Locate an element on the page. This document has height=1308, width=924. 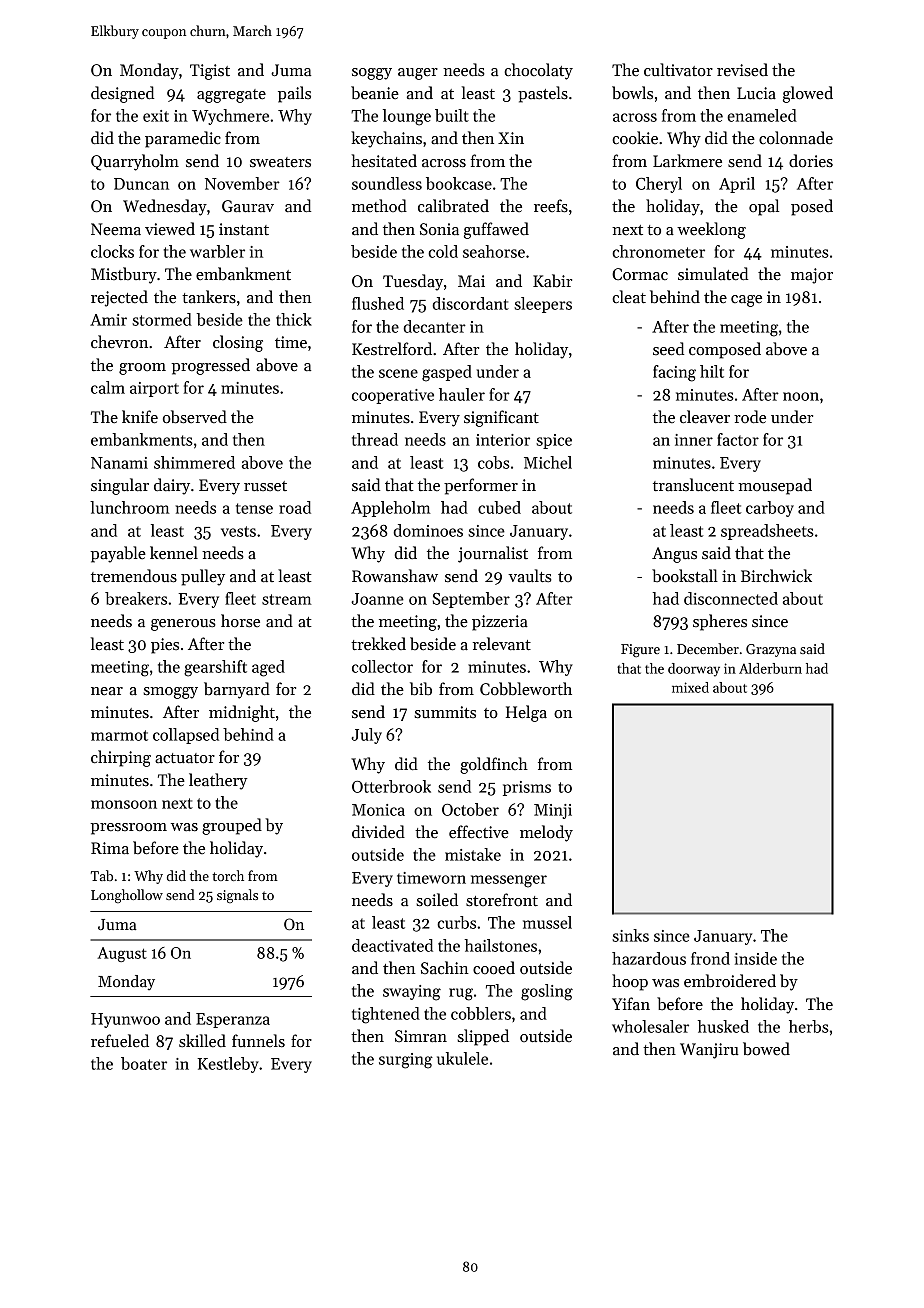
Tigist is located at coordinates (210, 72).
